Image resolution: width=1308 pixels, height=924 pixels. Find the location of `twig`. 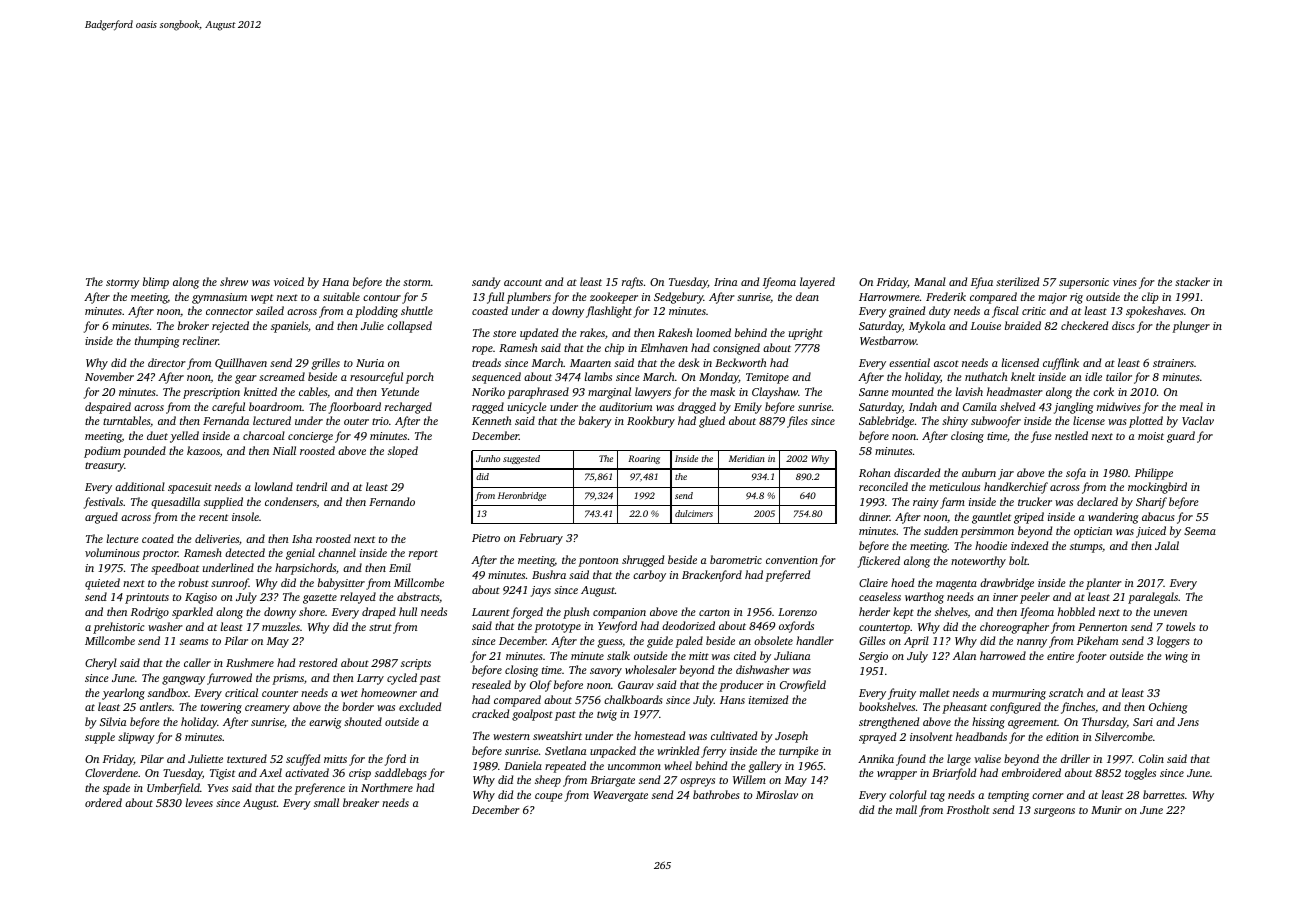

twig is located at coordinates (607, 715).
